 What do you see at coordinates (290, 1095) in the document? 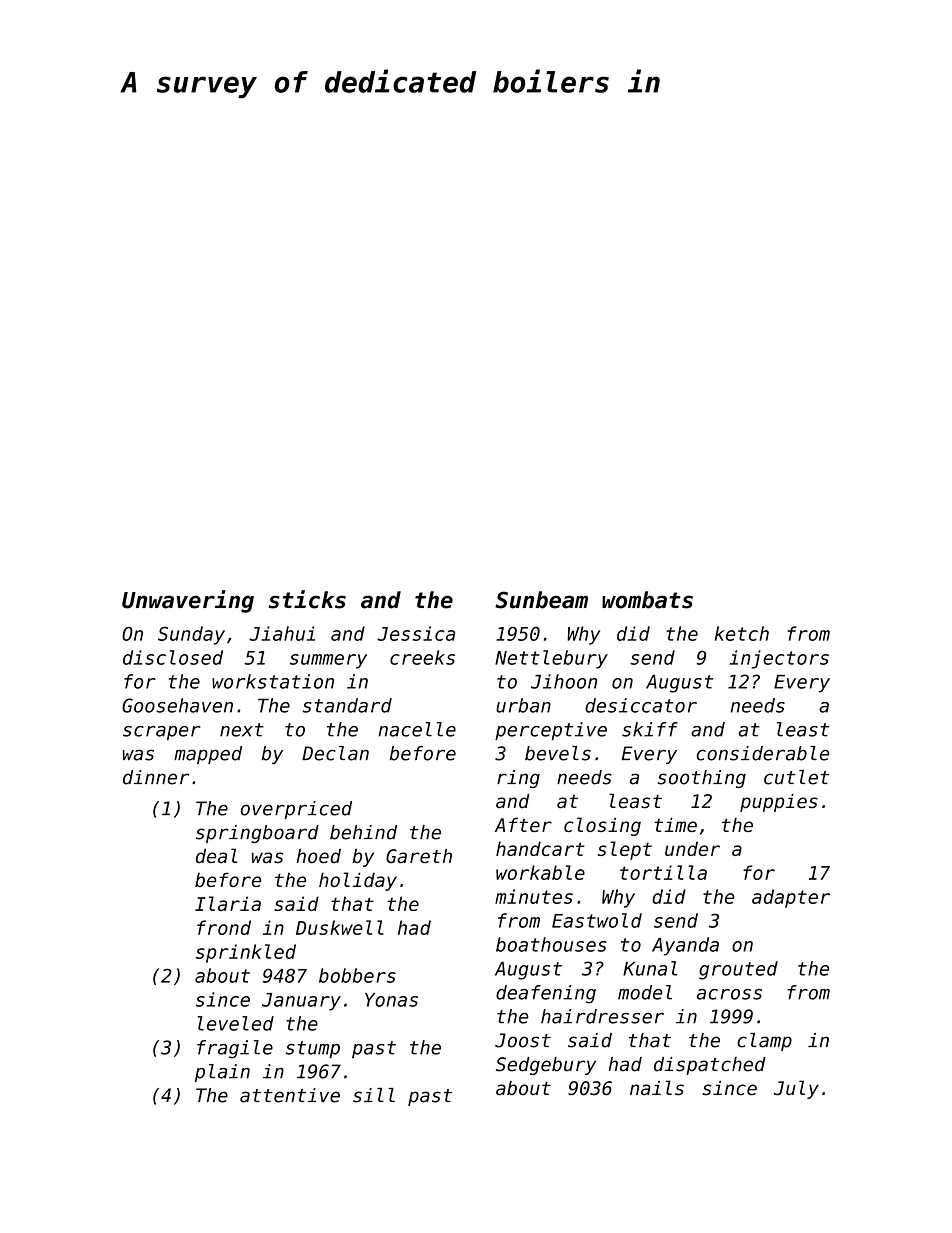
I see `attentive` at bounding box center [290, 1095].
